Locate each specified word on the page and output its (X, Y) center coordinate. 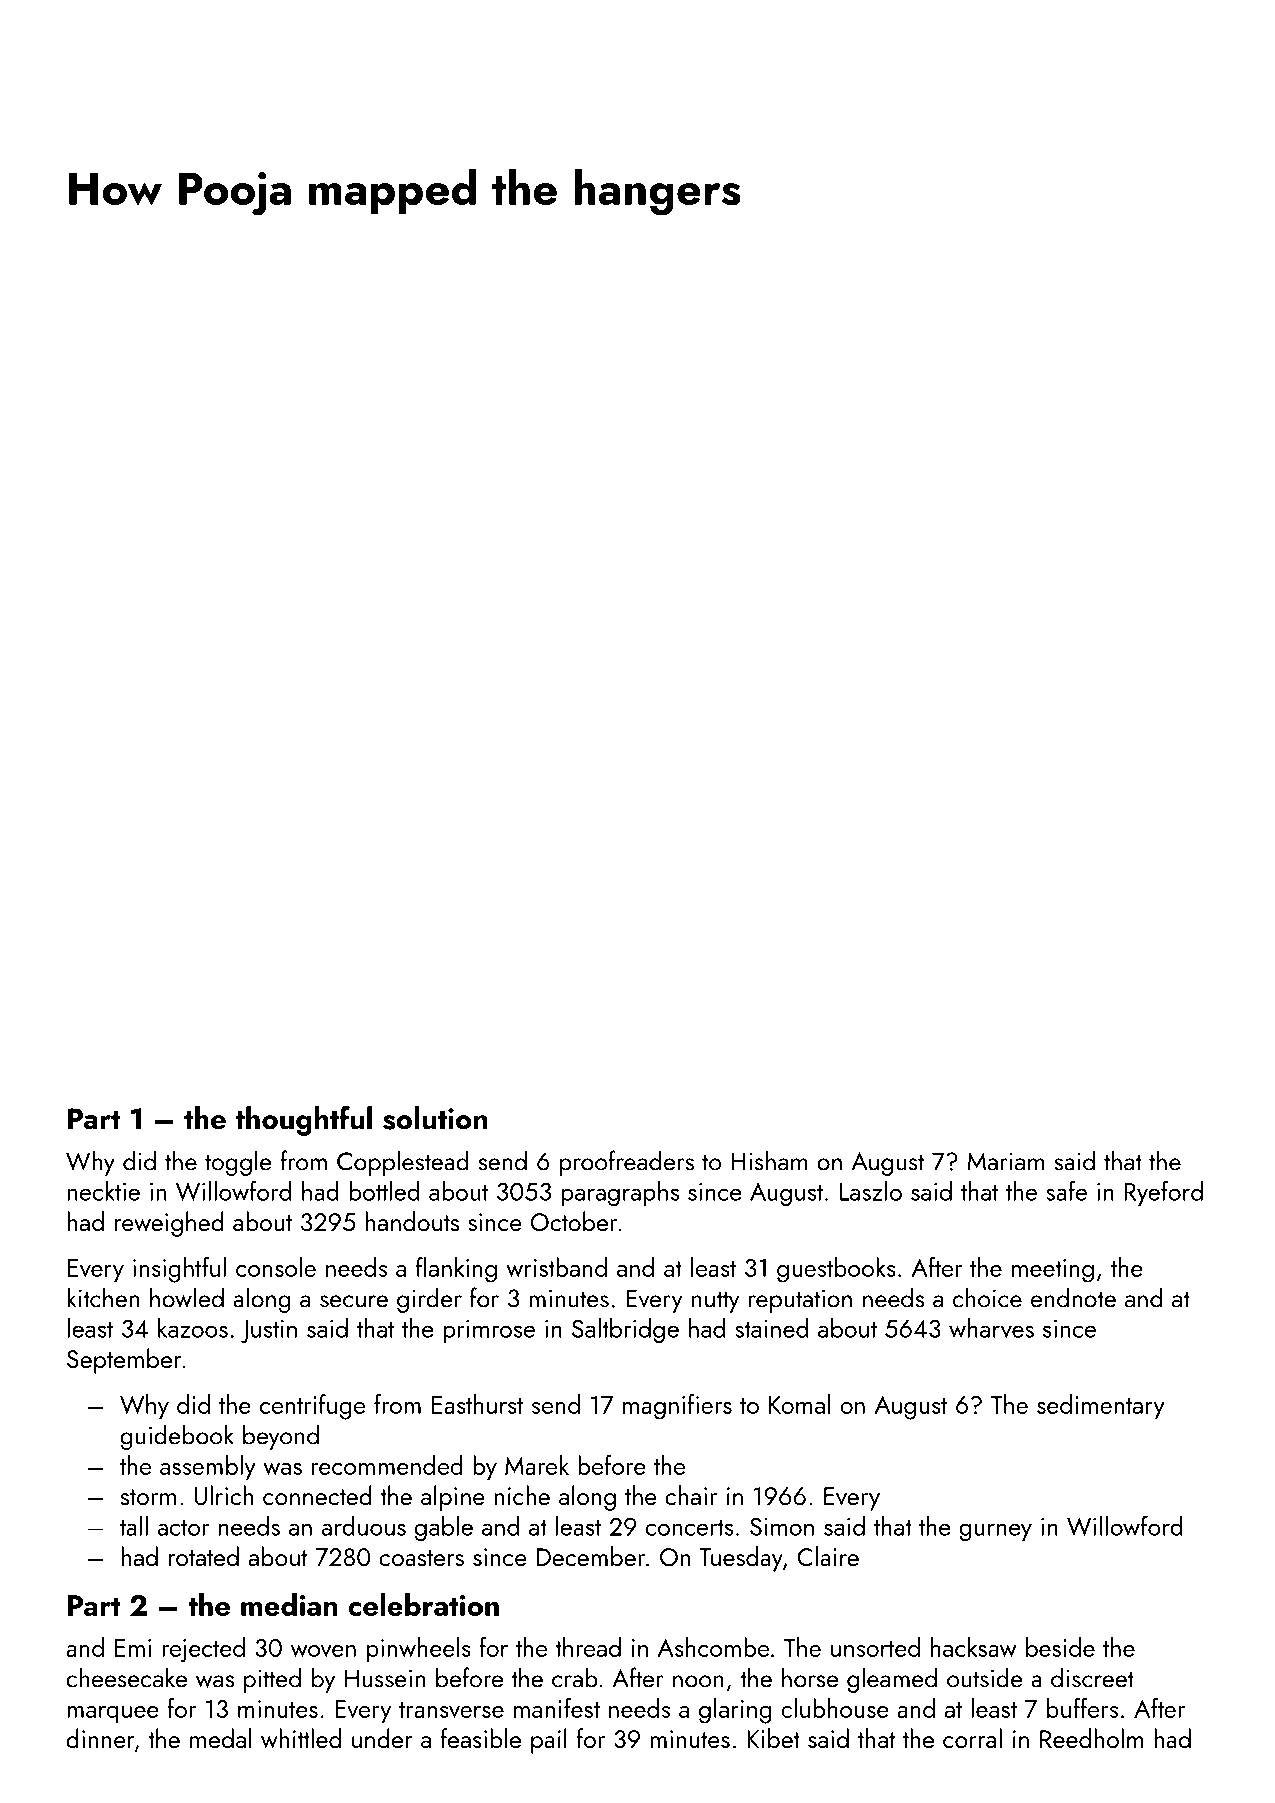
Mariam (1006, 1161)
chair (691, 1495)
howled (187, 1297)
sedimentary (1101, 1407)
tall (134, 1526)
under (382, 1738)
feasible (480, 1738)
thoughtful (303, 1121)
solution (435, 1118)
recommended (387, 1465)
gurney (995, 1532)
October (574, 1221)
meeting (1053, 1271)
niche (522, 1495)
